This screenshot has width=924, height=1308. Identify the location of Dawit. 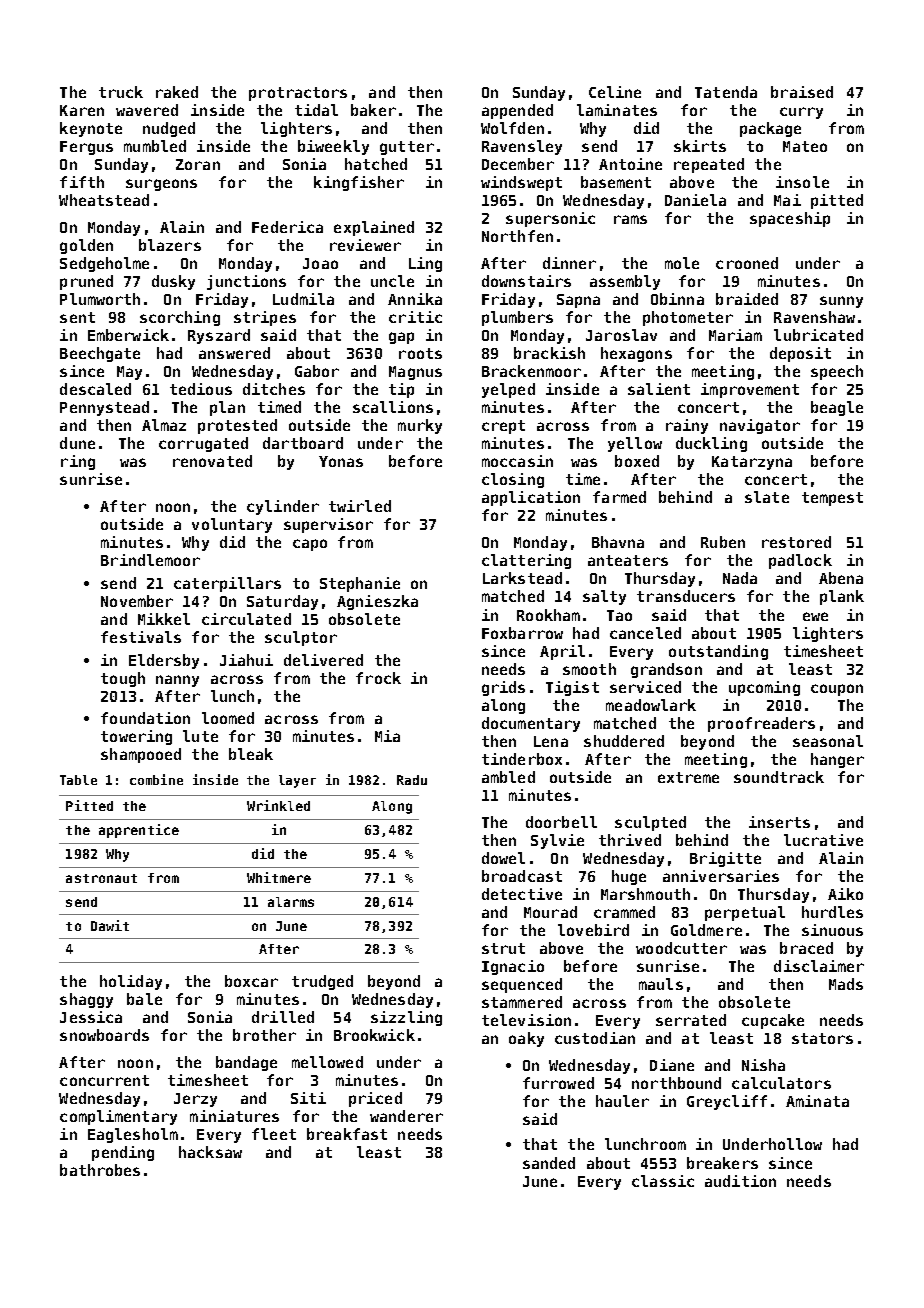
(110, 925).
